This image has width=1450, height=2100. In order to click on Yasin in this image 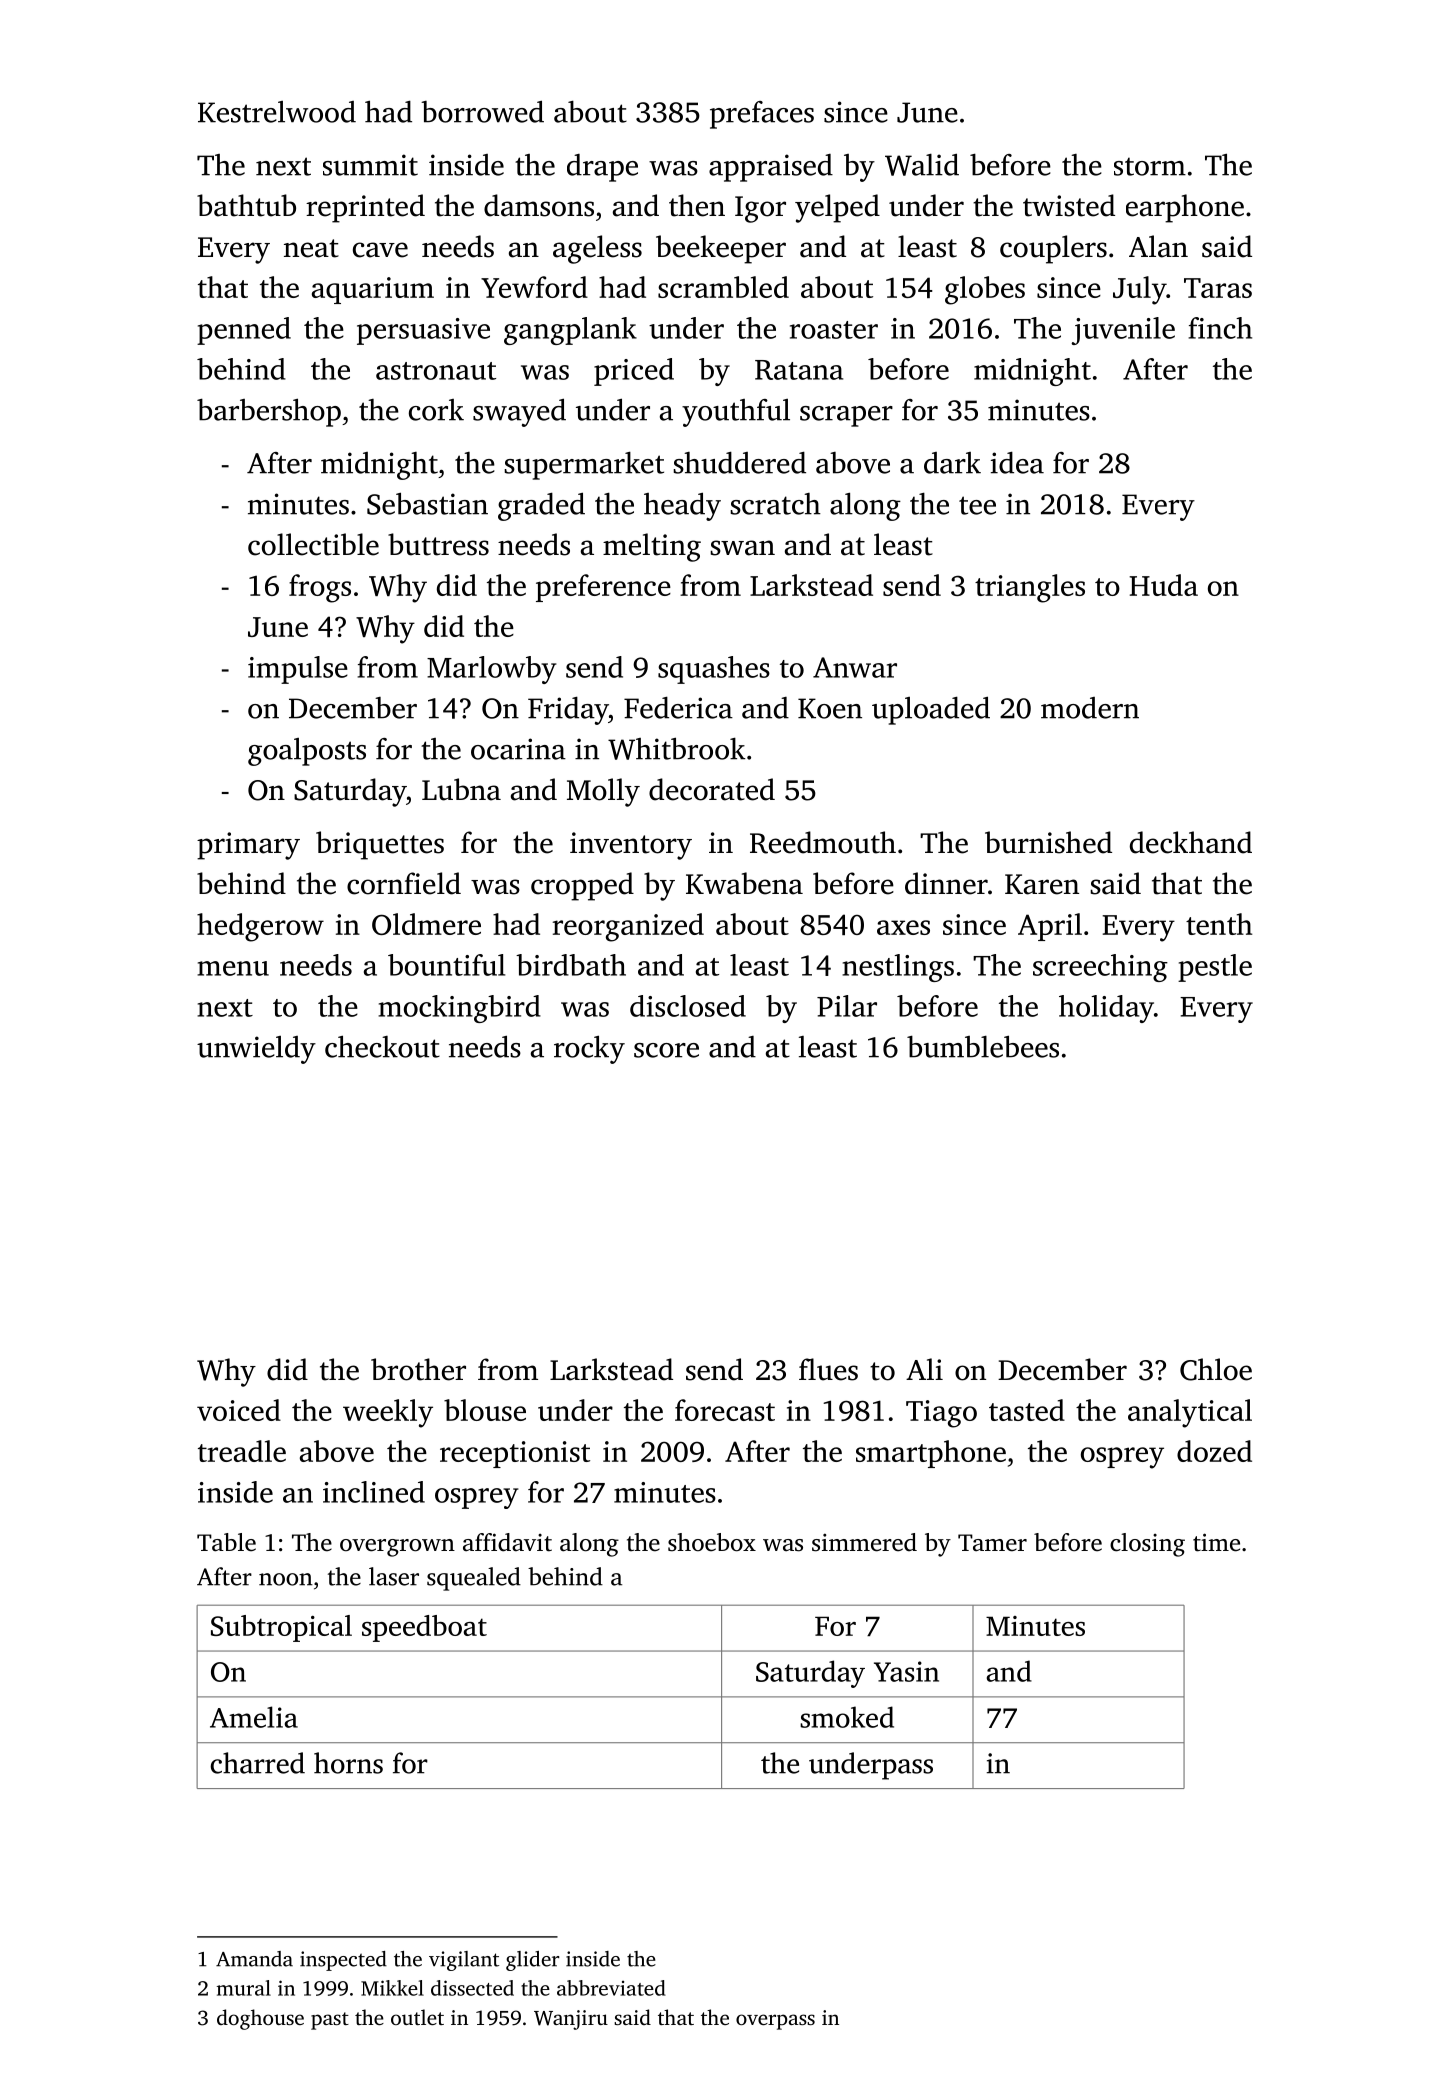, I will do `click(906, 1671)`.
